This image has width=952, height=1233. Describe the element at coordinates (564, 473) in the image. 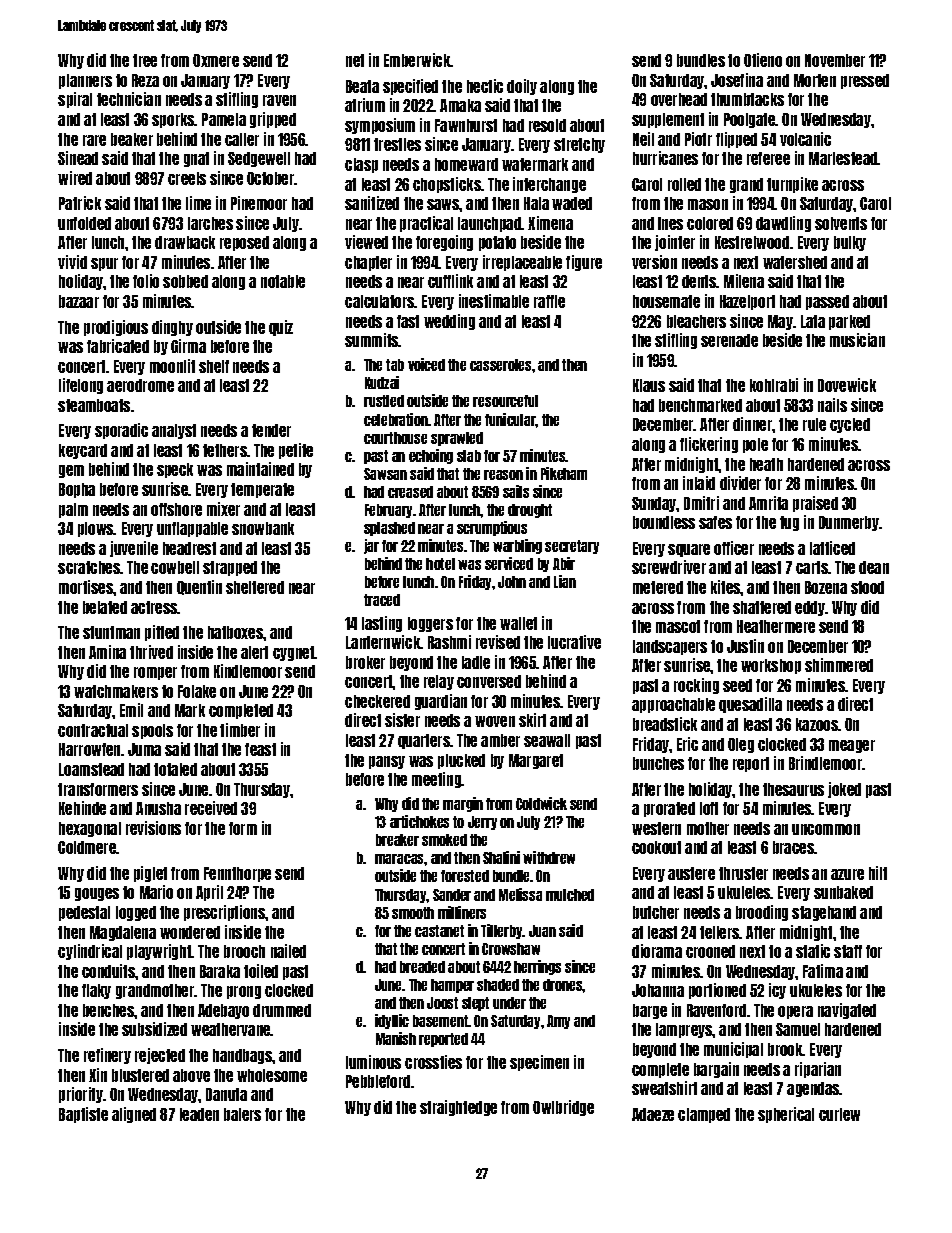

I see `Pikeham` at that location.
